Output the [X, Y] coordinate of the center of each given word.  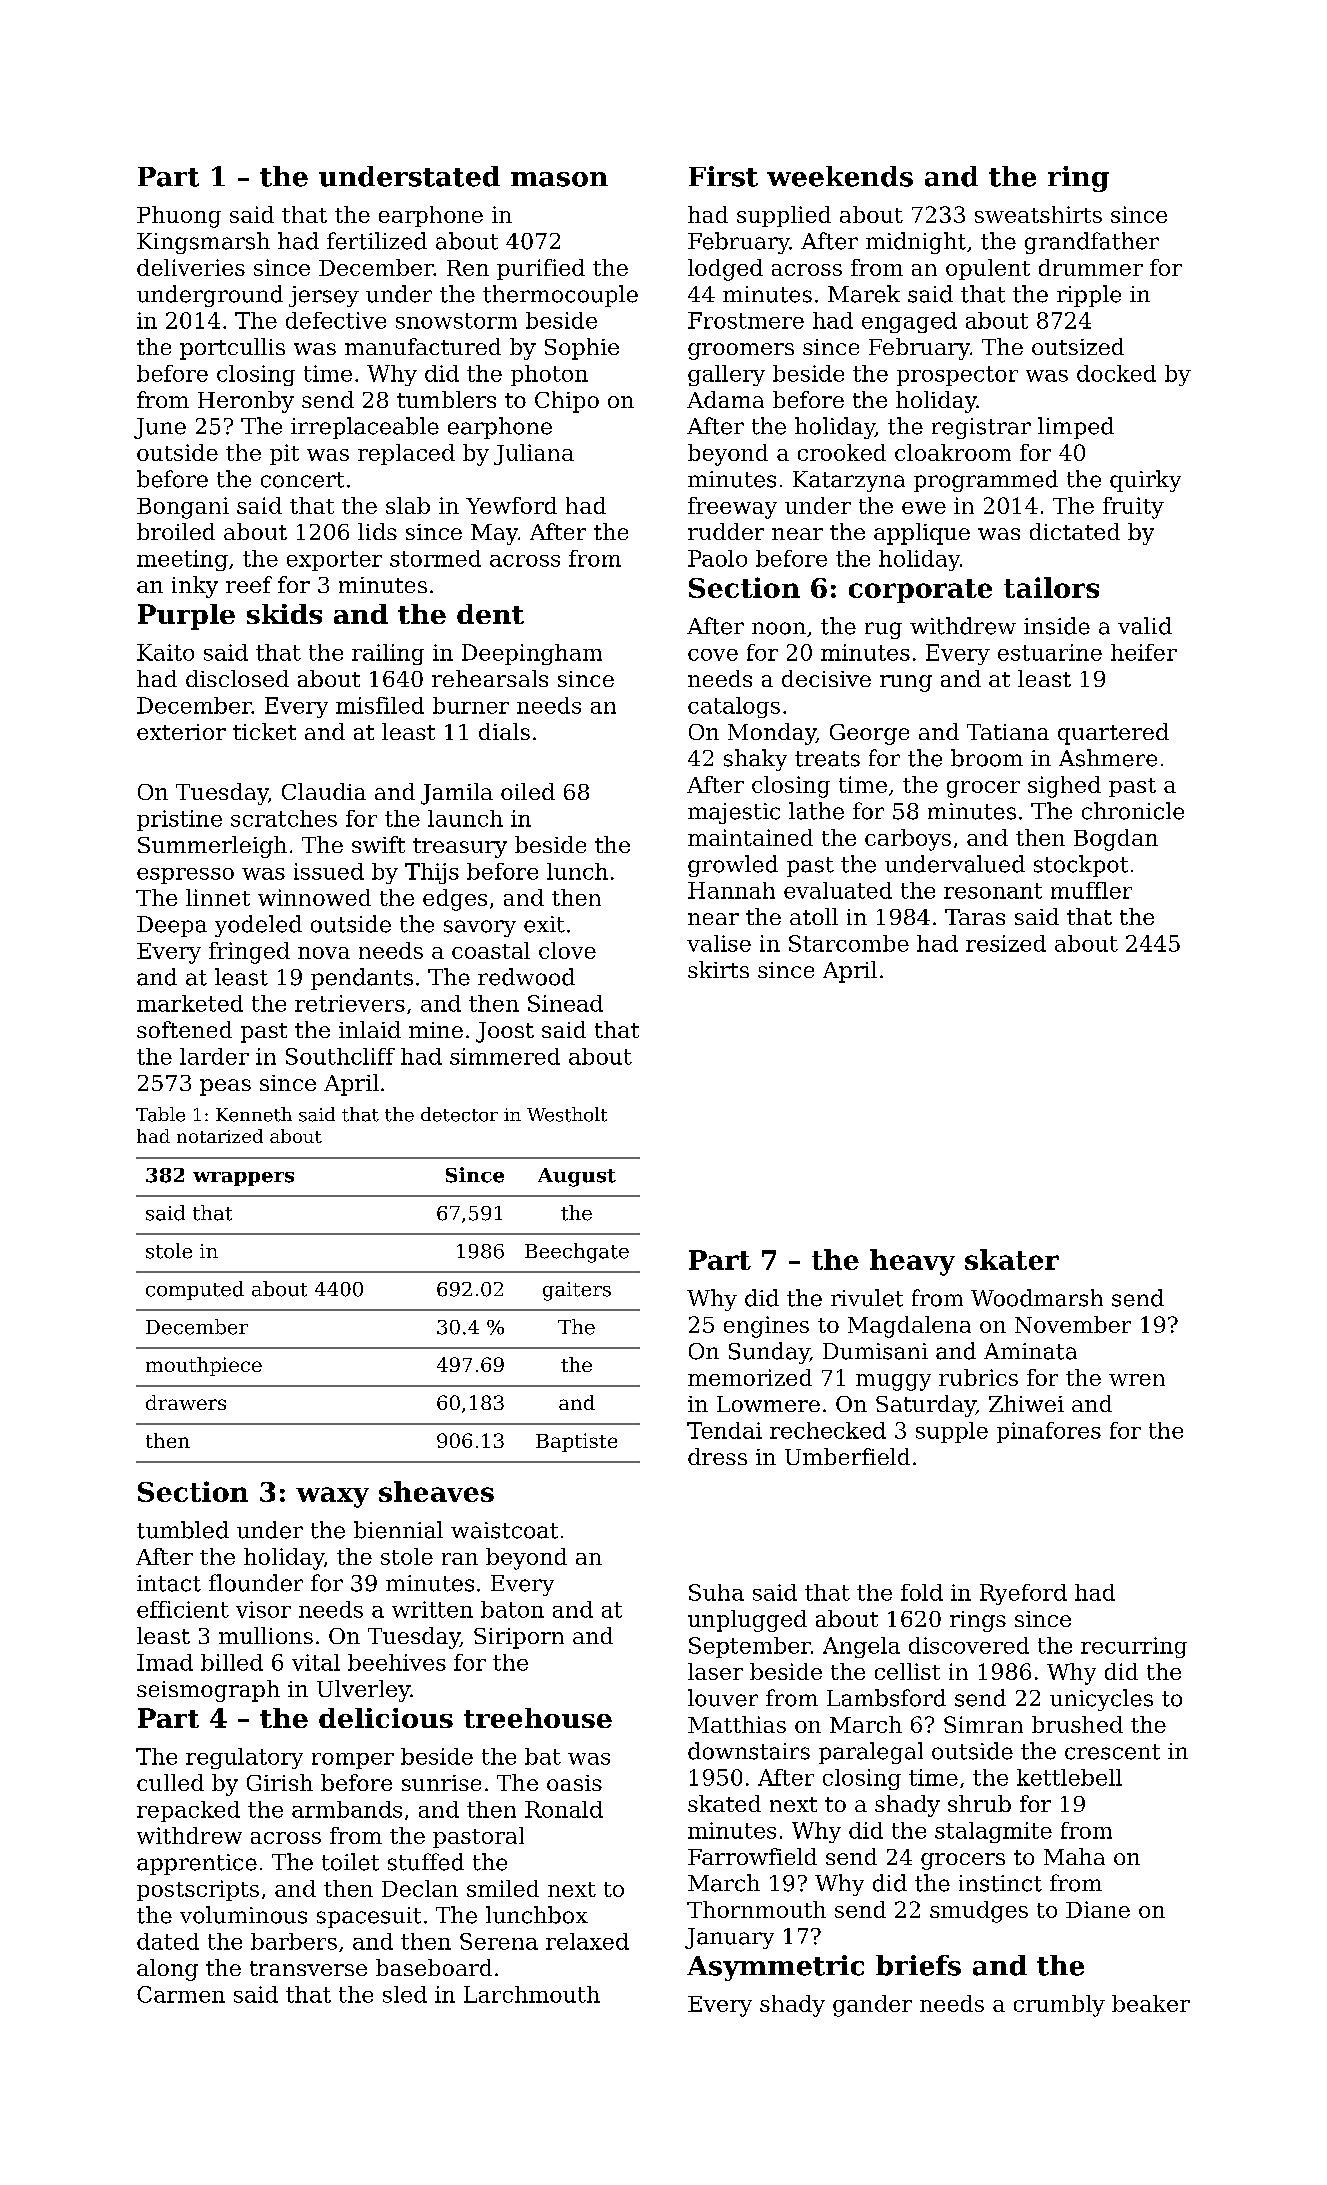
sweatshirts [1038, 214]
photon [549, 375]
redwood [526, 977]
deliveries [191, 267]
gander [872, 2006]
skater [1012, 1259]
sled [405, 1994]
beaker [1151, 2003]
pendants [362, 979]
